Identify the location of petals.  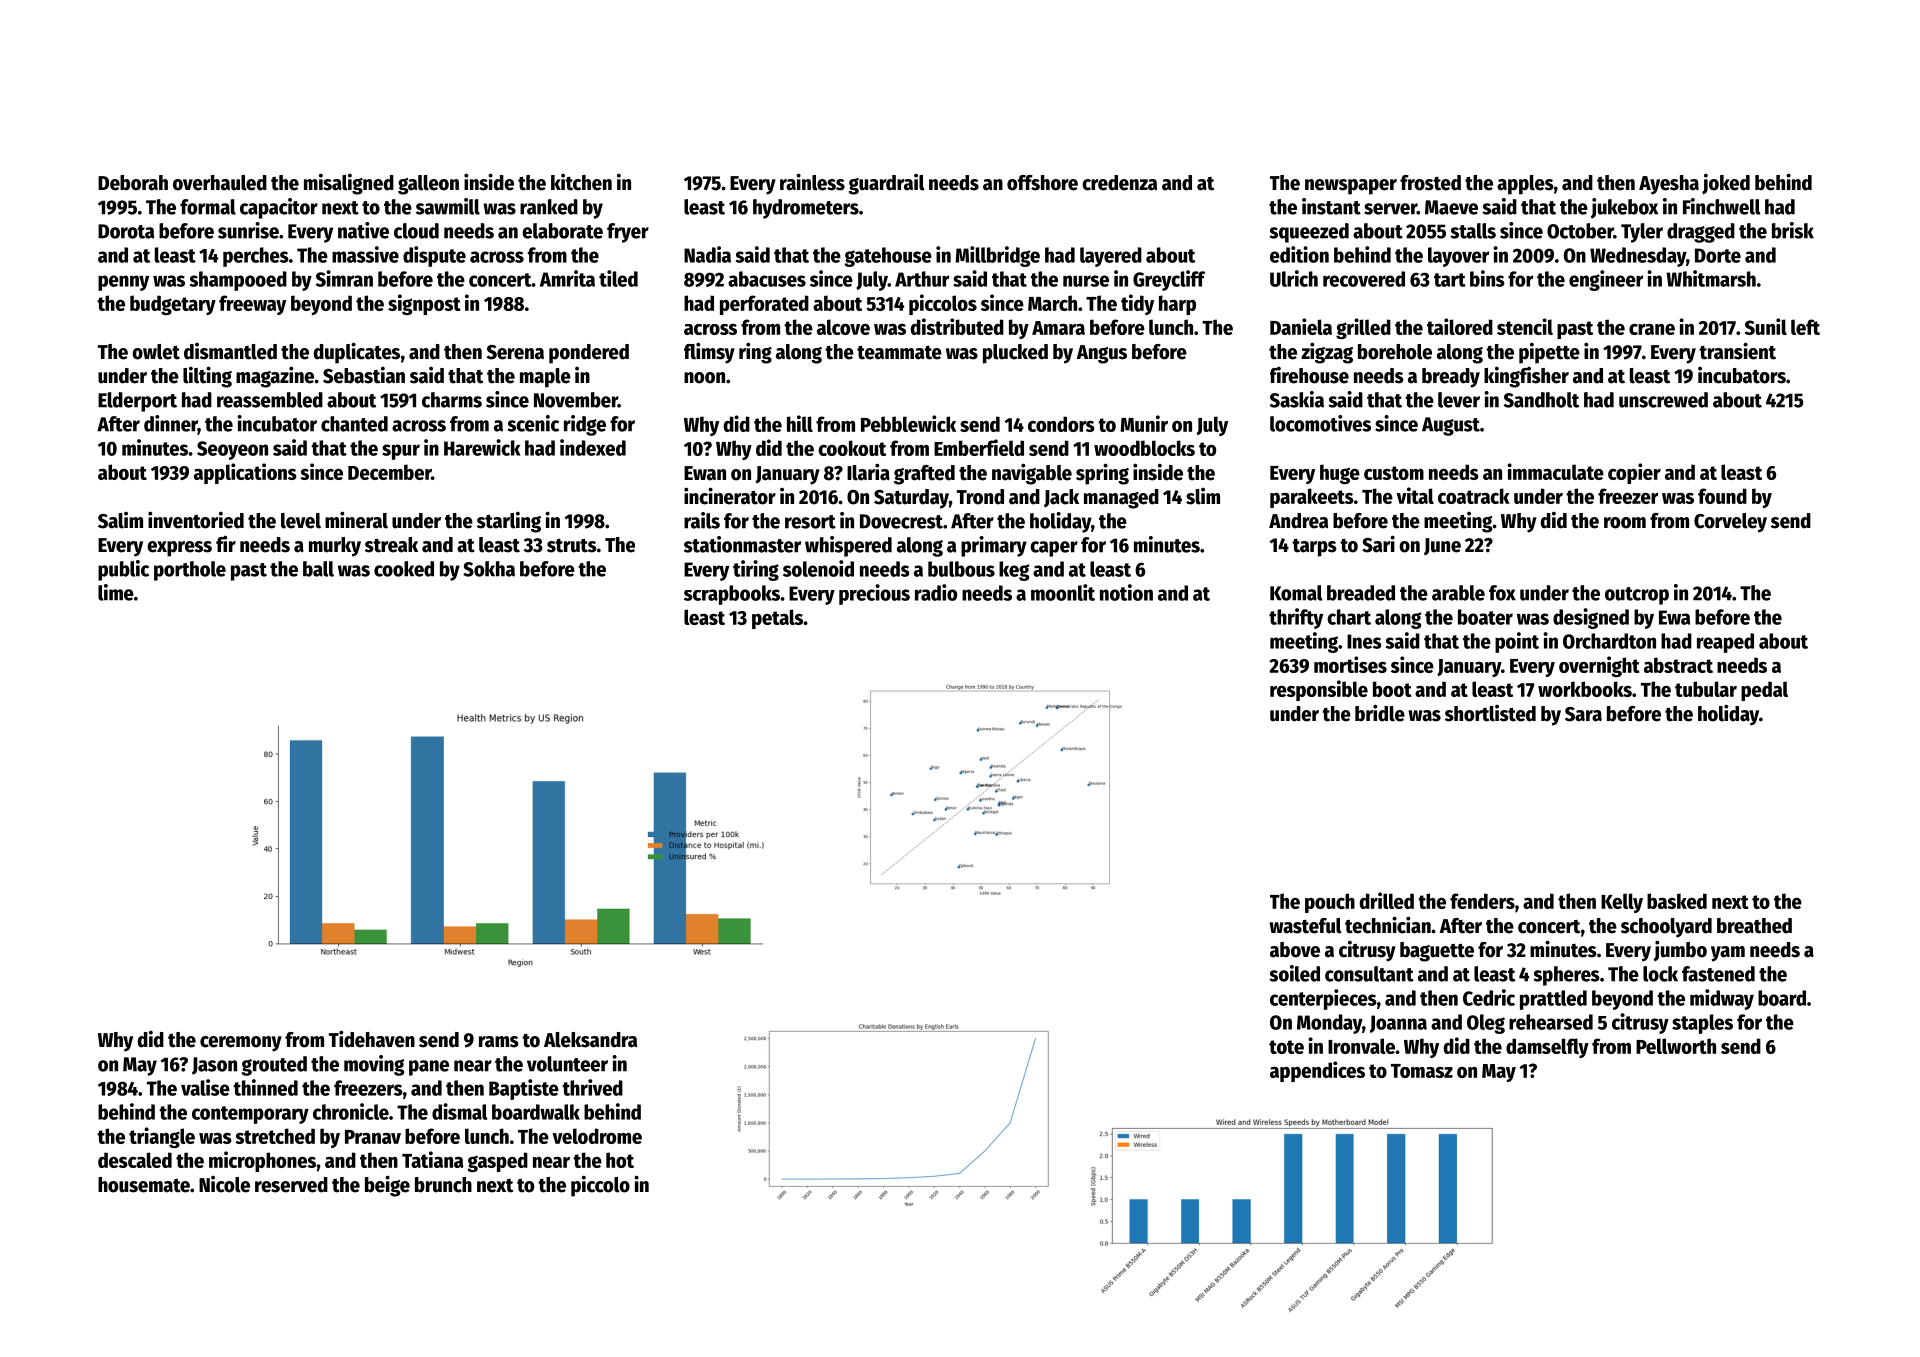
(777, 619).
